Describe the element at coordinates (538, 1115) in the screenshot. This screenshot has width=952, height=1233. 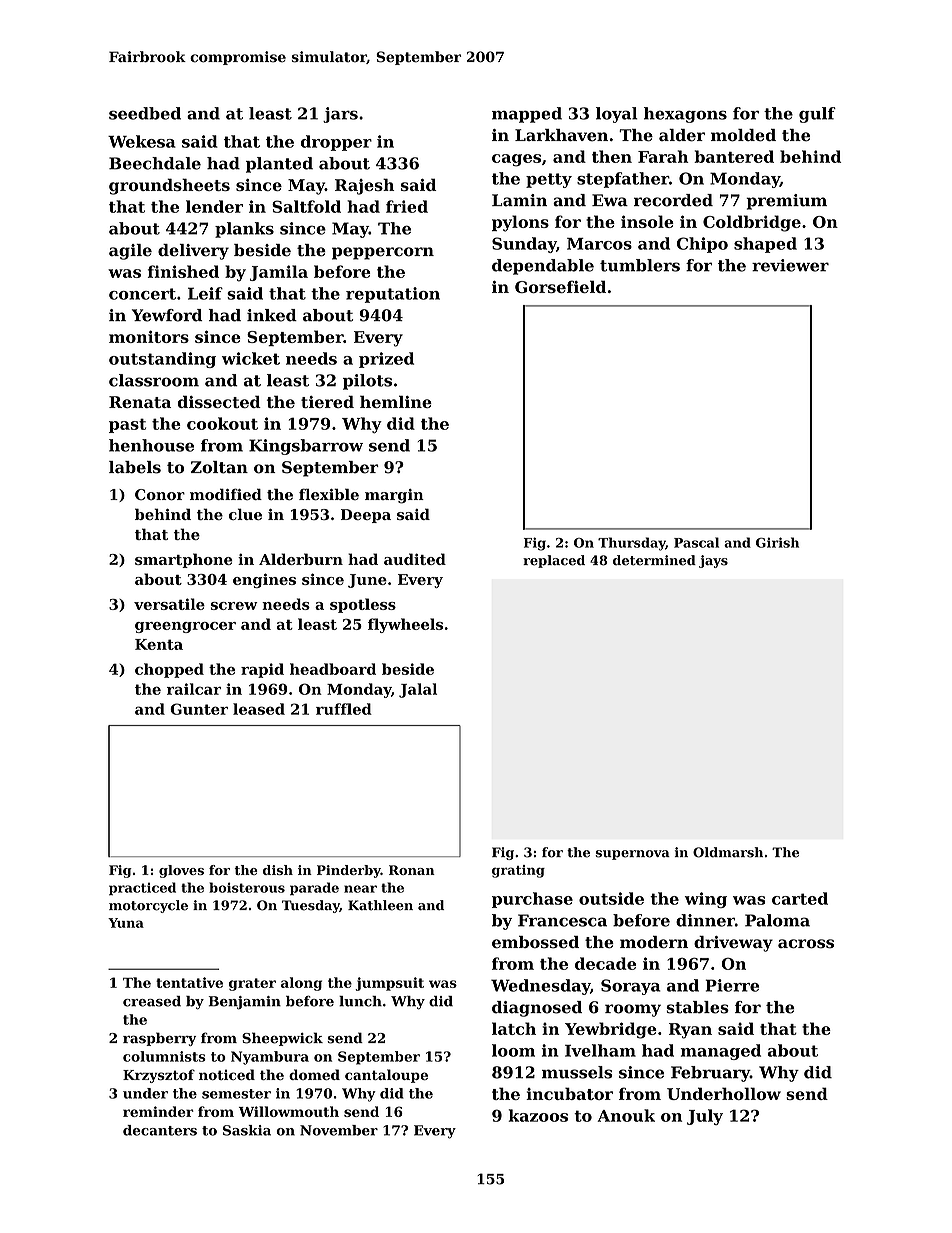
I see `kazoos` at that location.
